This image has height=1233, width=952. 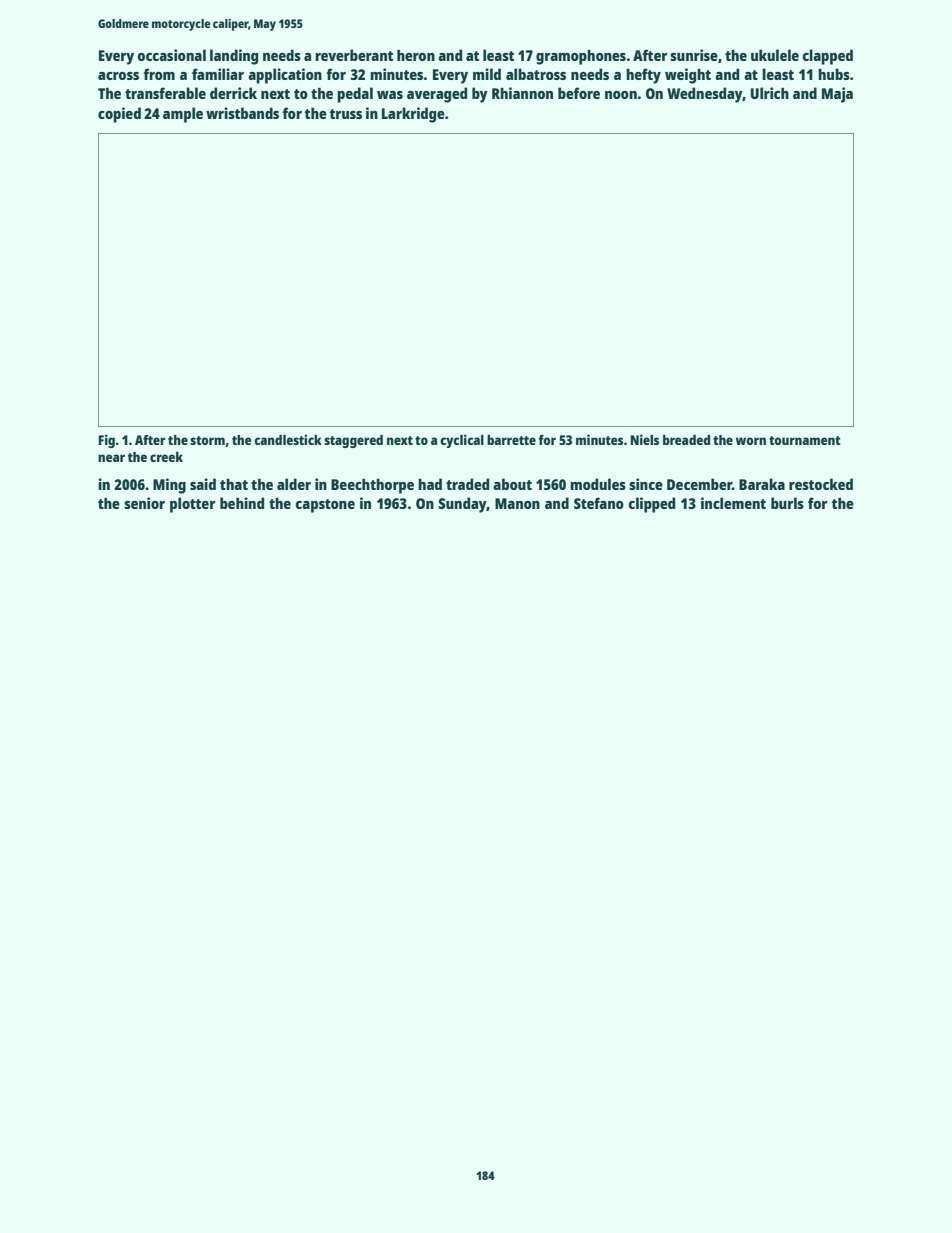 What do you see at coordinates (804, 440) in the image?
I see `tournament` at bounding box center [804, 440].
